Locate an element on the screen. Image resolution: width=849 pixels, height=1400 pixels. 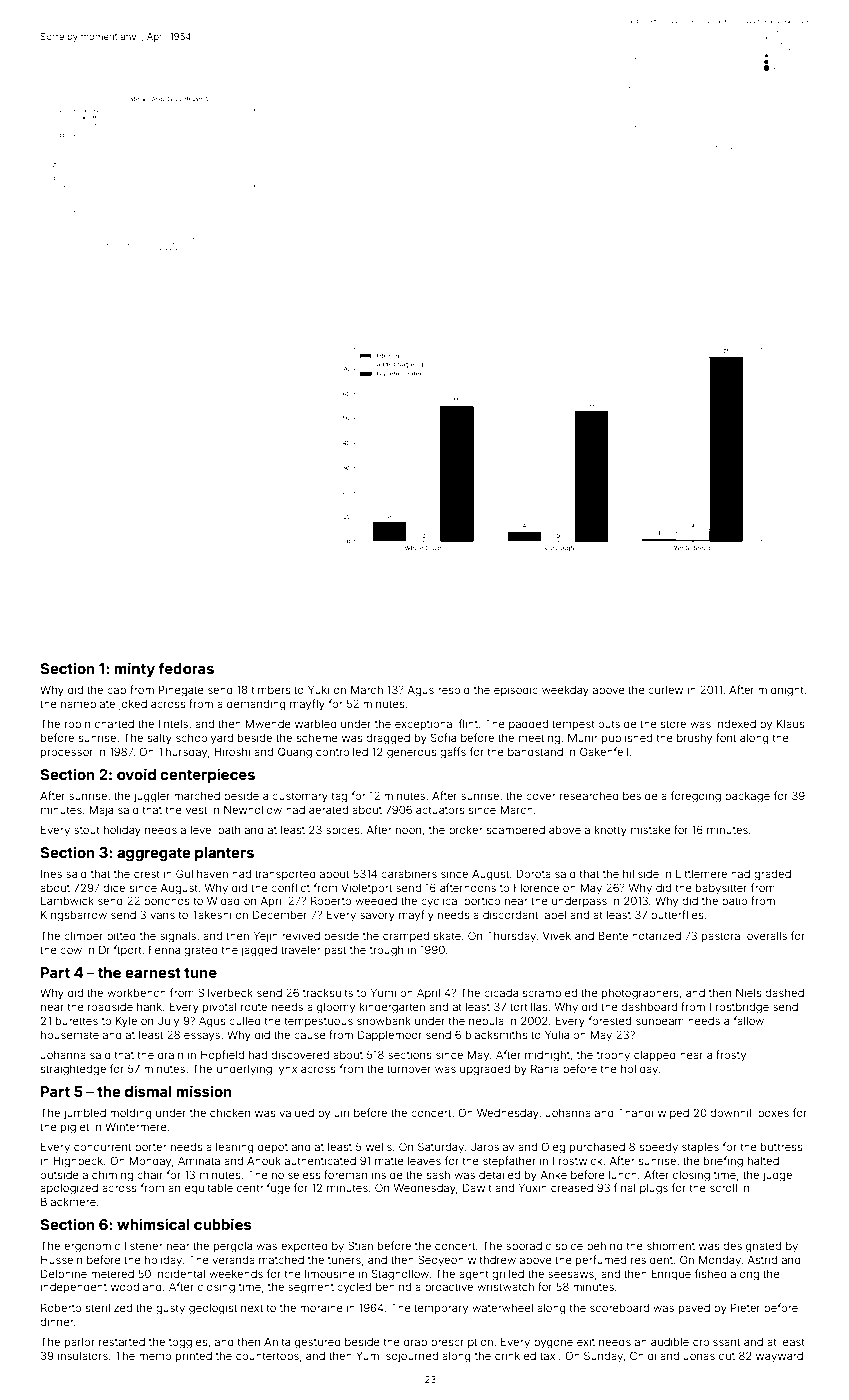
Lambwick is located at coordinates (67, 900).
